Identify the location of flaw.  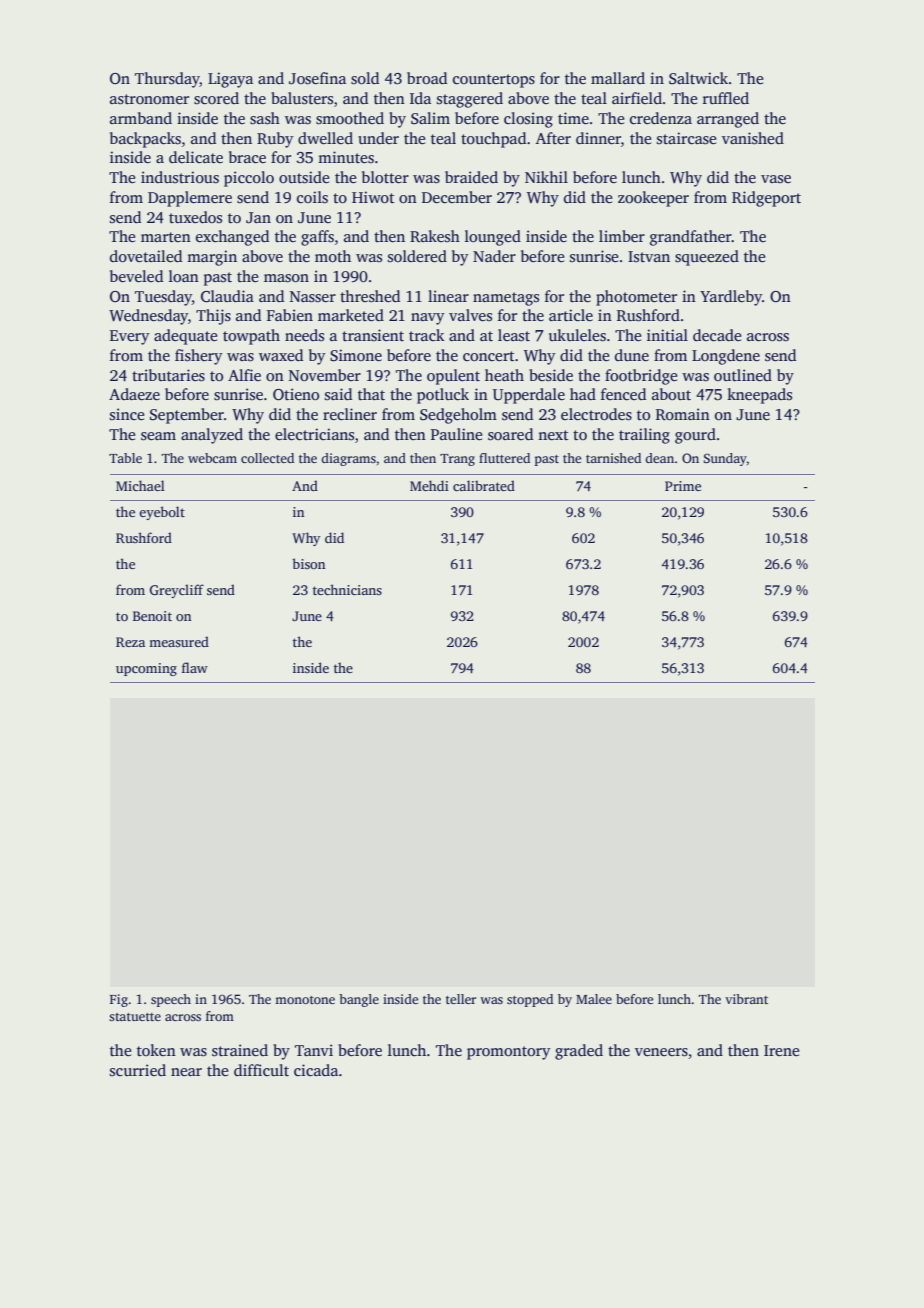
(195, 667).
